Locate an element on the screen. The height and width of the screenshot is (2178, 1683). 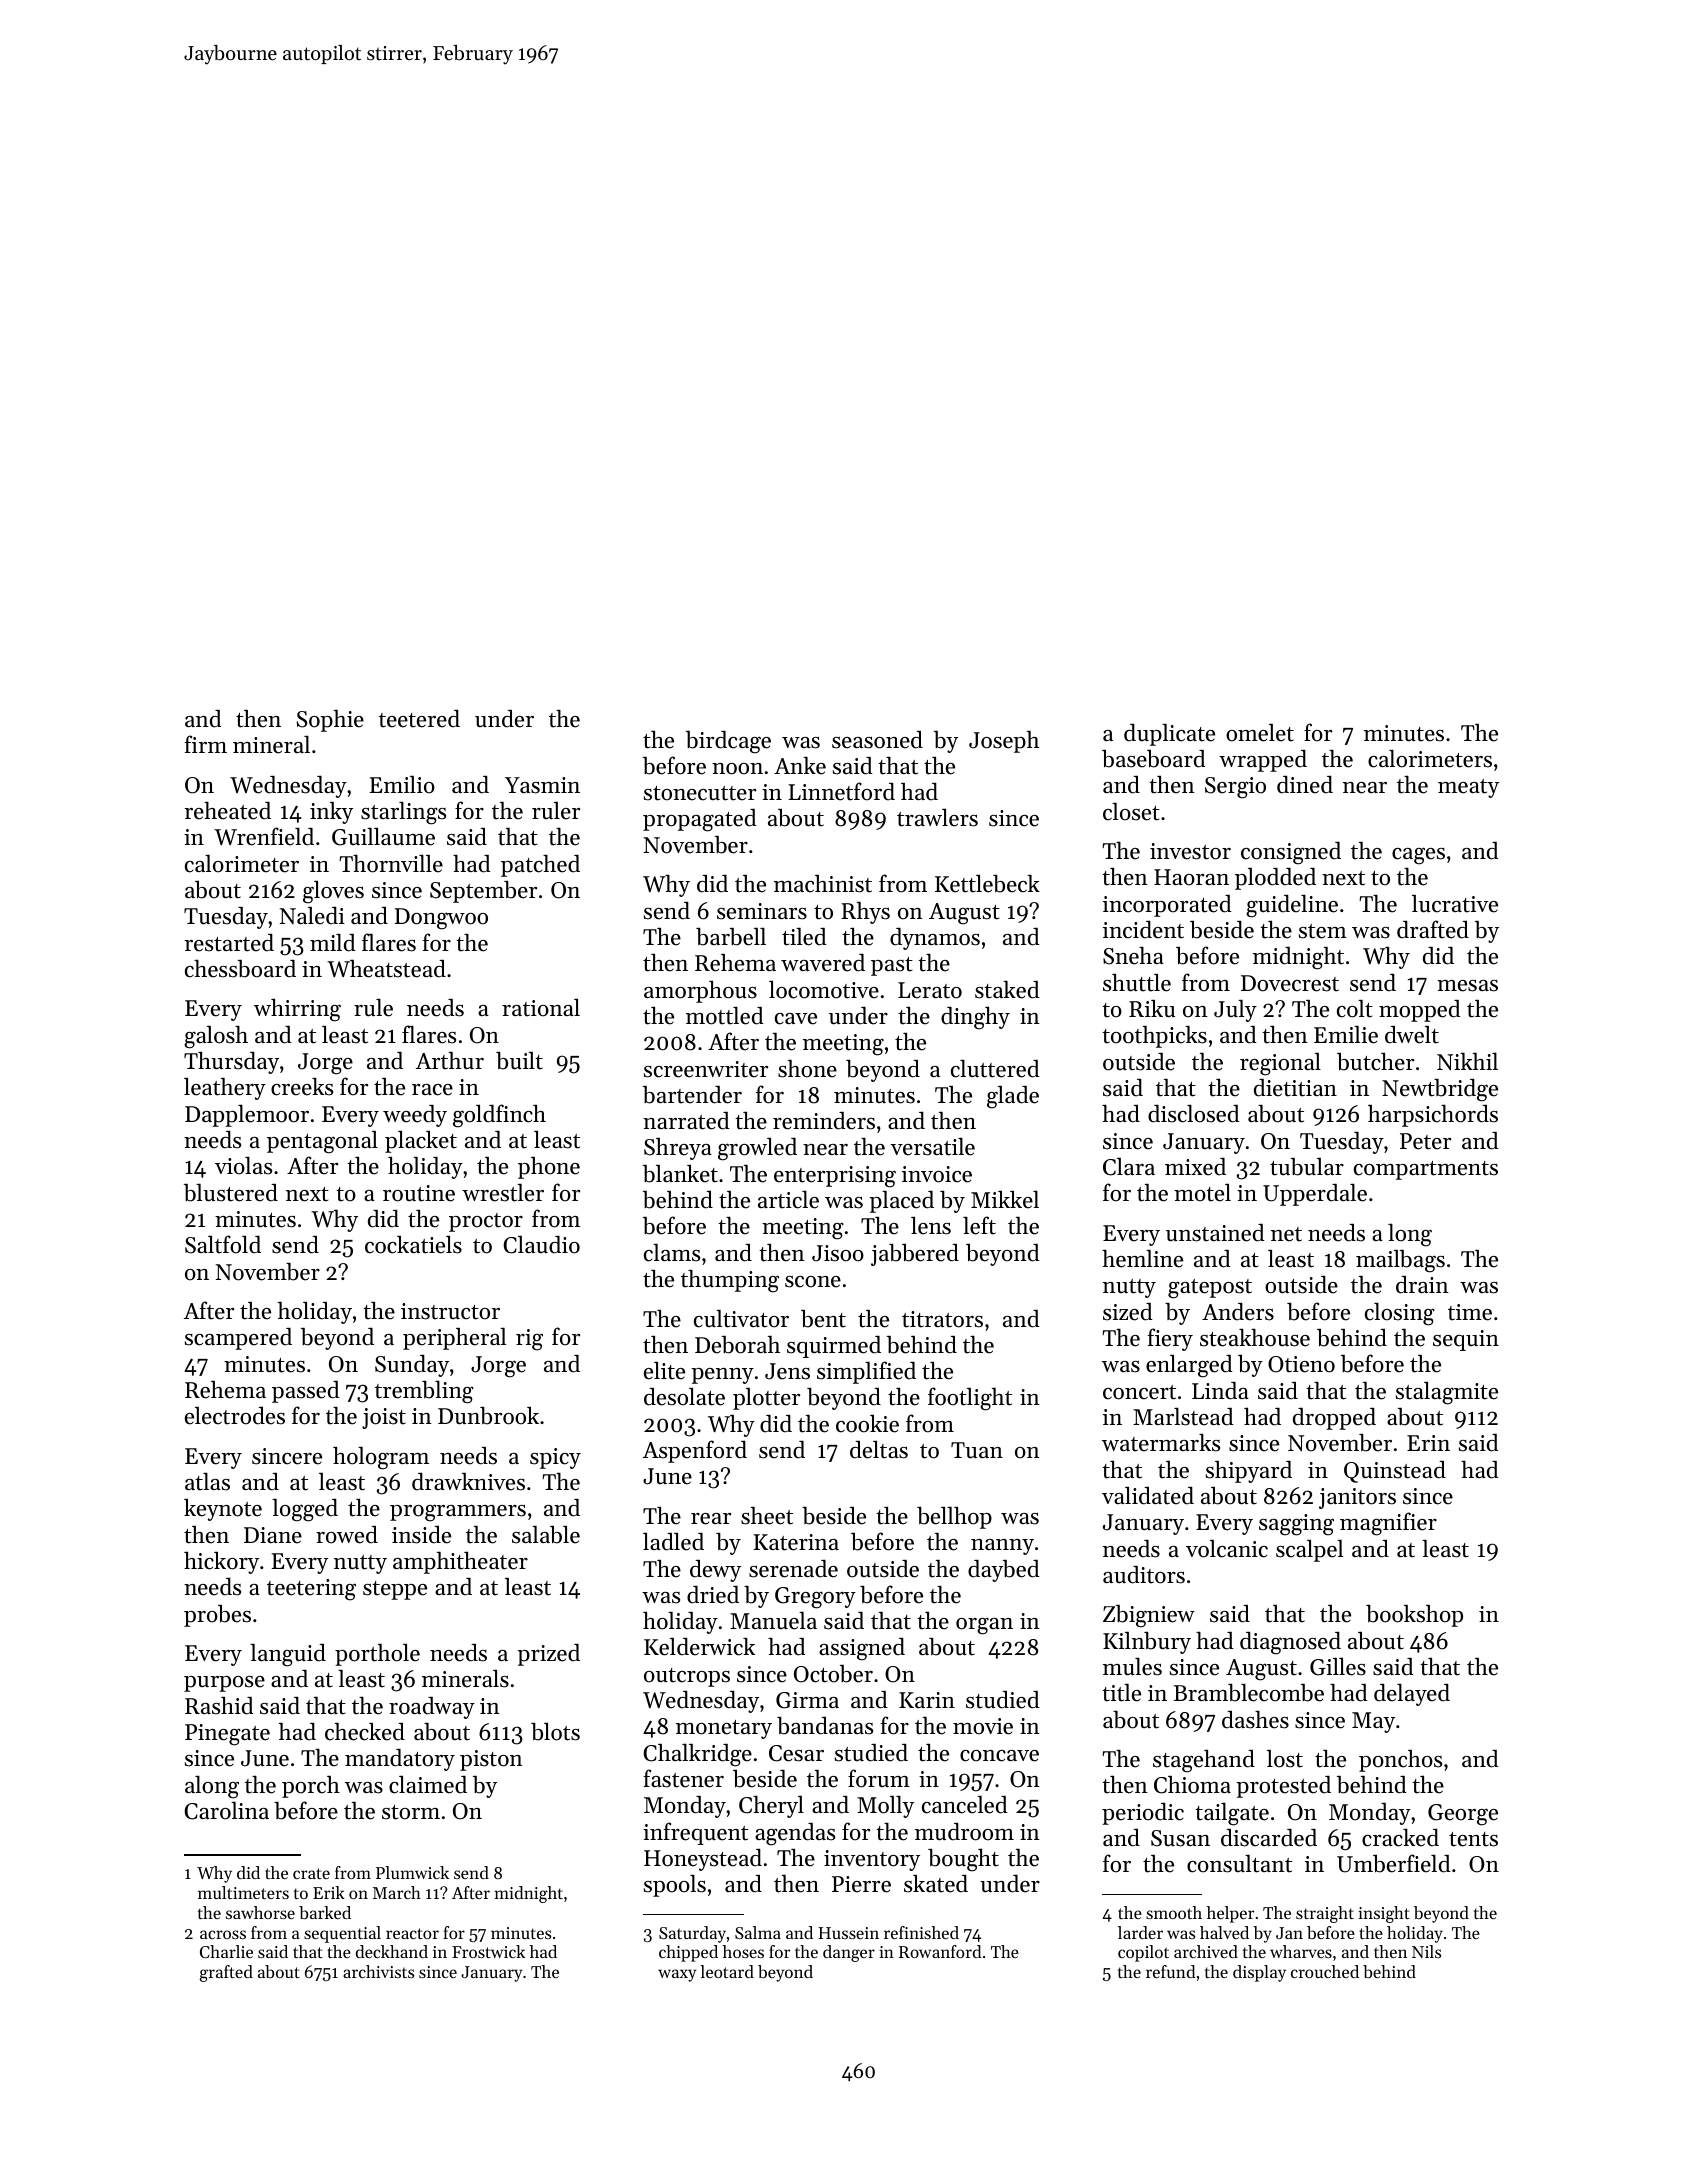
Haoran is located at coordinates (1191, 877).
